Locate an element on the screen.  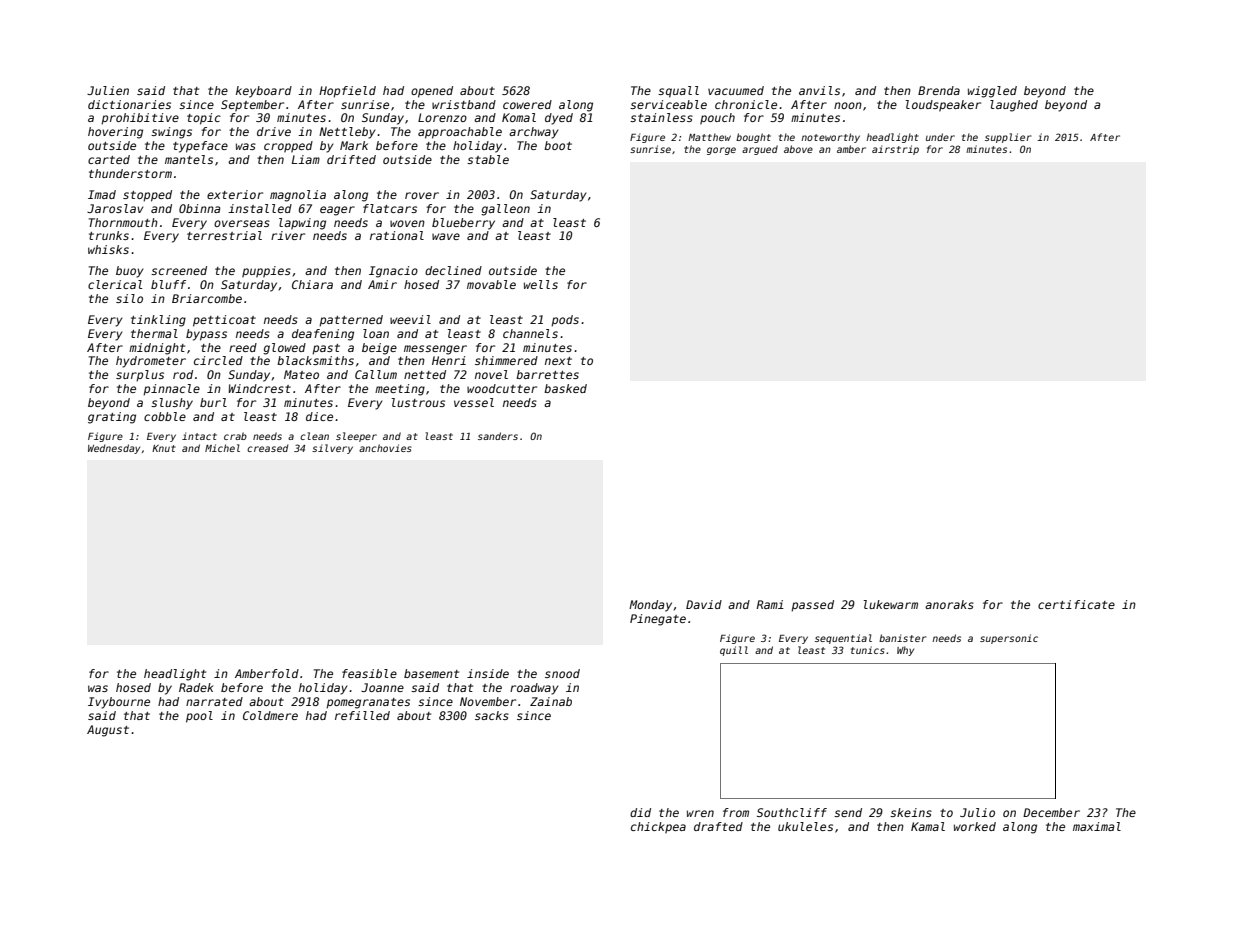
stopped is located at coordinates (147, 196).
